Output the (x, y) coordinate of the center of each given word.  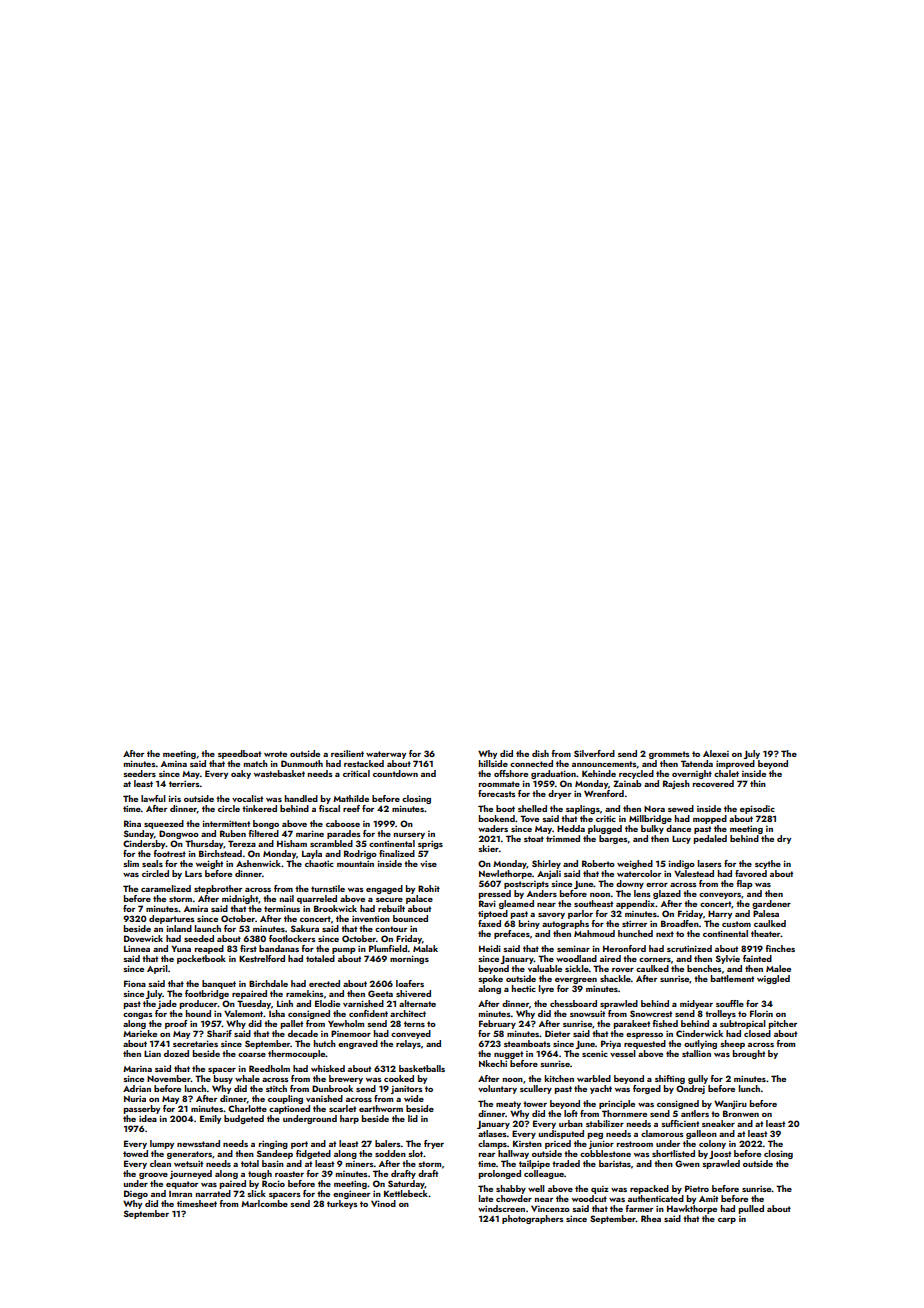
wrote (275, 754)
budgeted (244, 1119)
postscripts (526, 885)
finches (780, 948)
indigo (682, 864)
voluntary (497, 1089)
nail (287, 898)
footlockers (292, 938)
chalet (726, 773)
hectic (524, 988)
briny (529, 924)
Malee (778, 968)
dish (540, 753)
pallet (292, 1024)
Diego (136, 1194)
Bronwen (741, 1113)
